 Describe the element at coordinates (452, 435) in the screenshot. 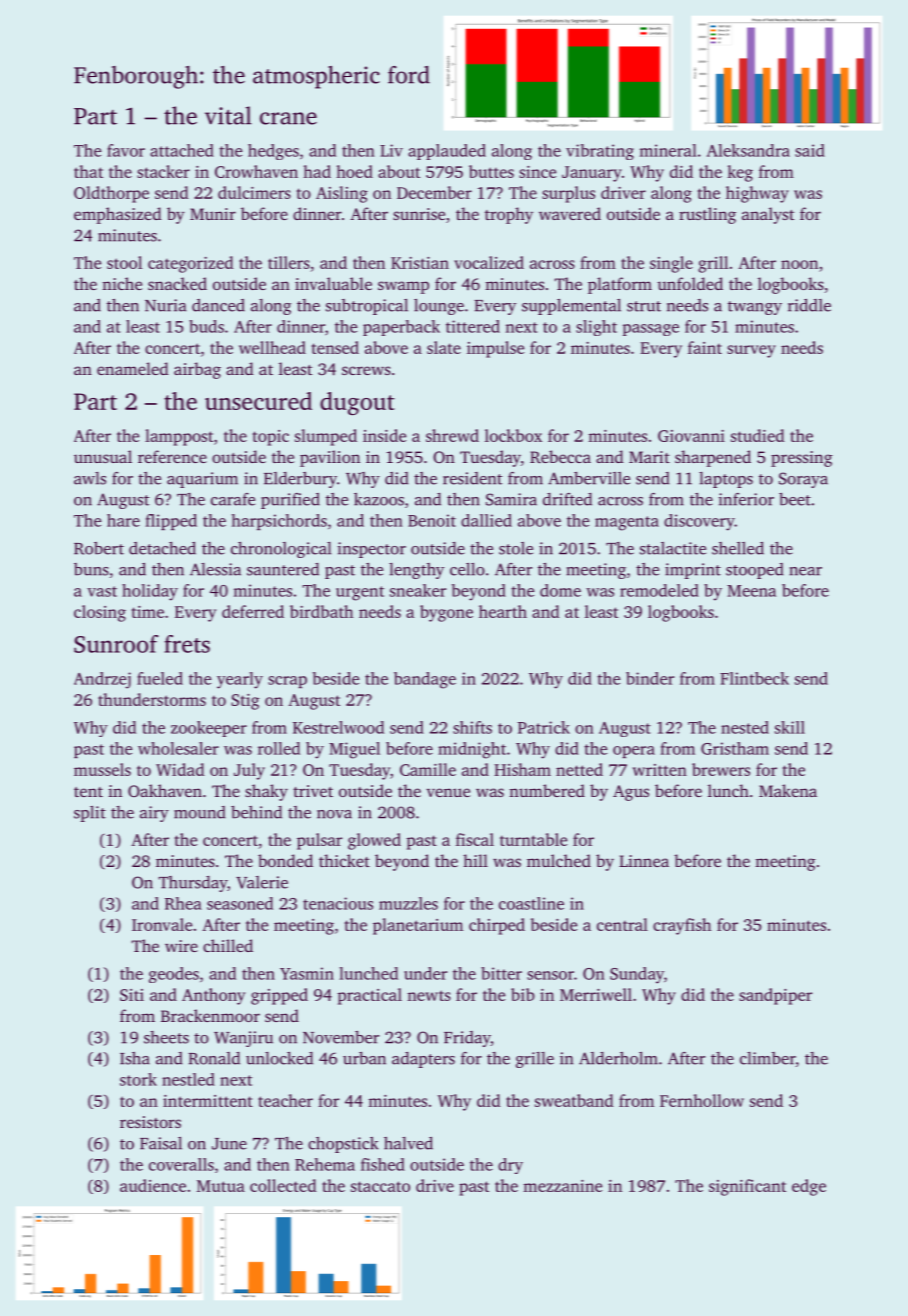

I see `shrewd` at that location.
